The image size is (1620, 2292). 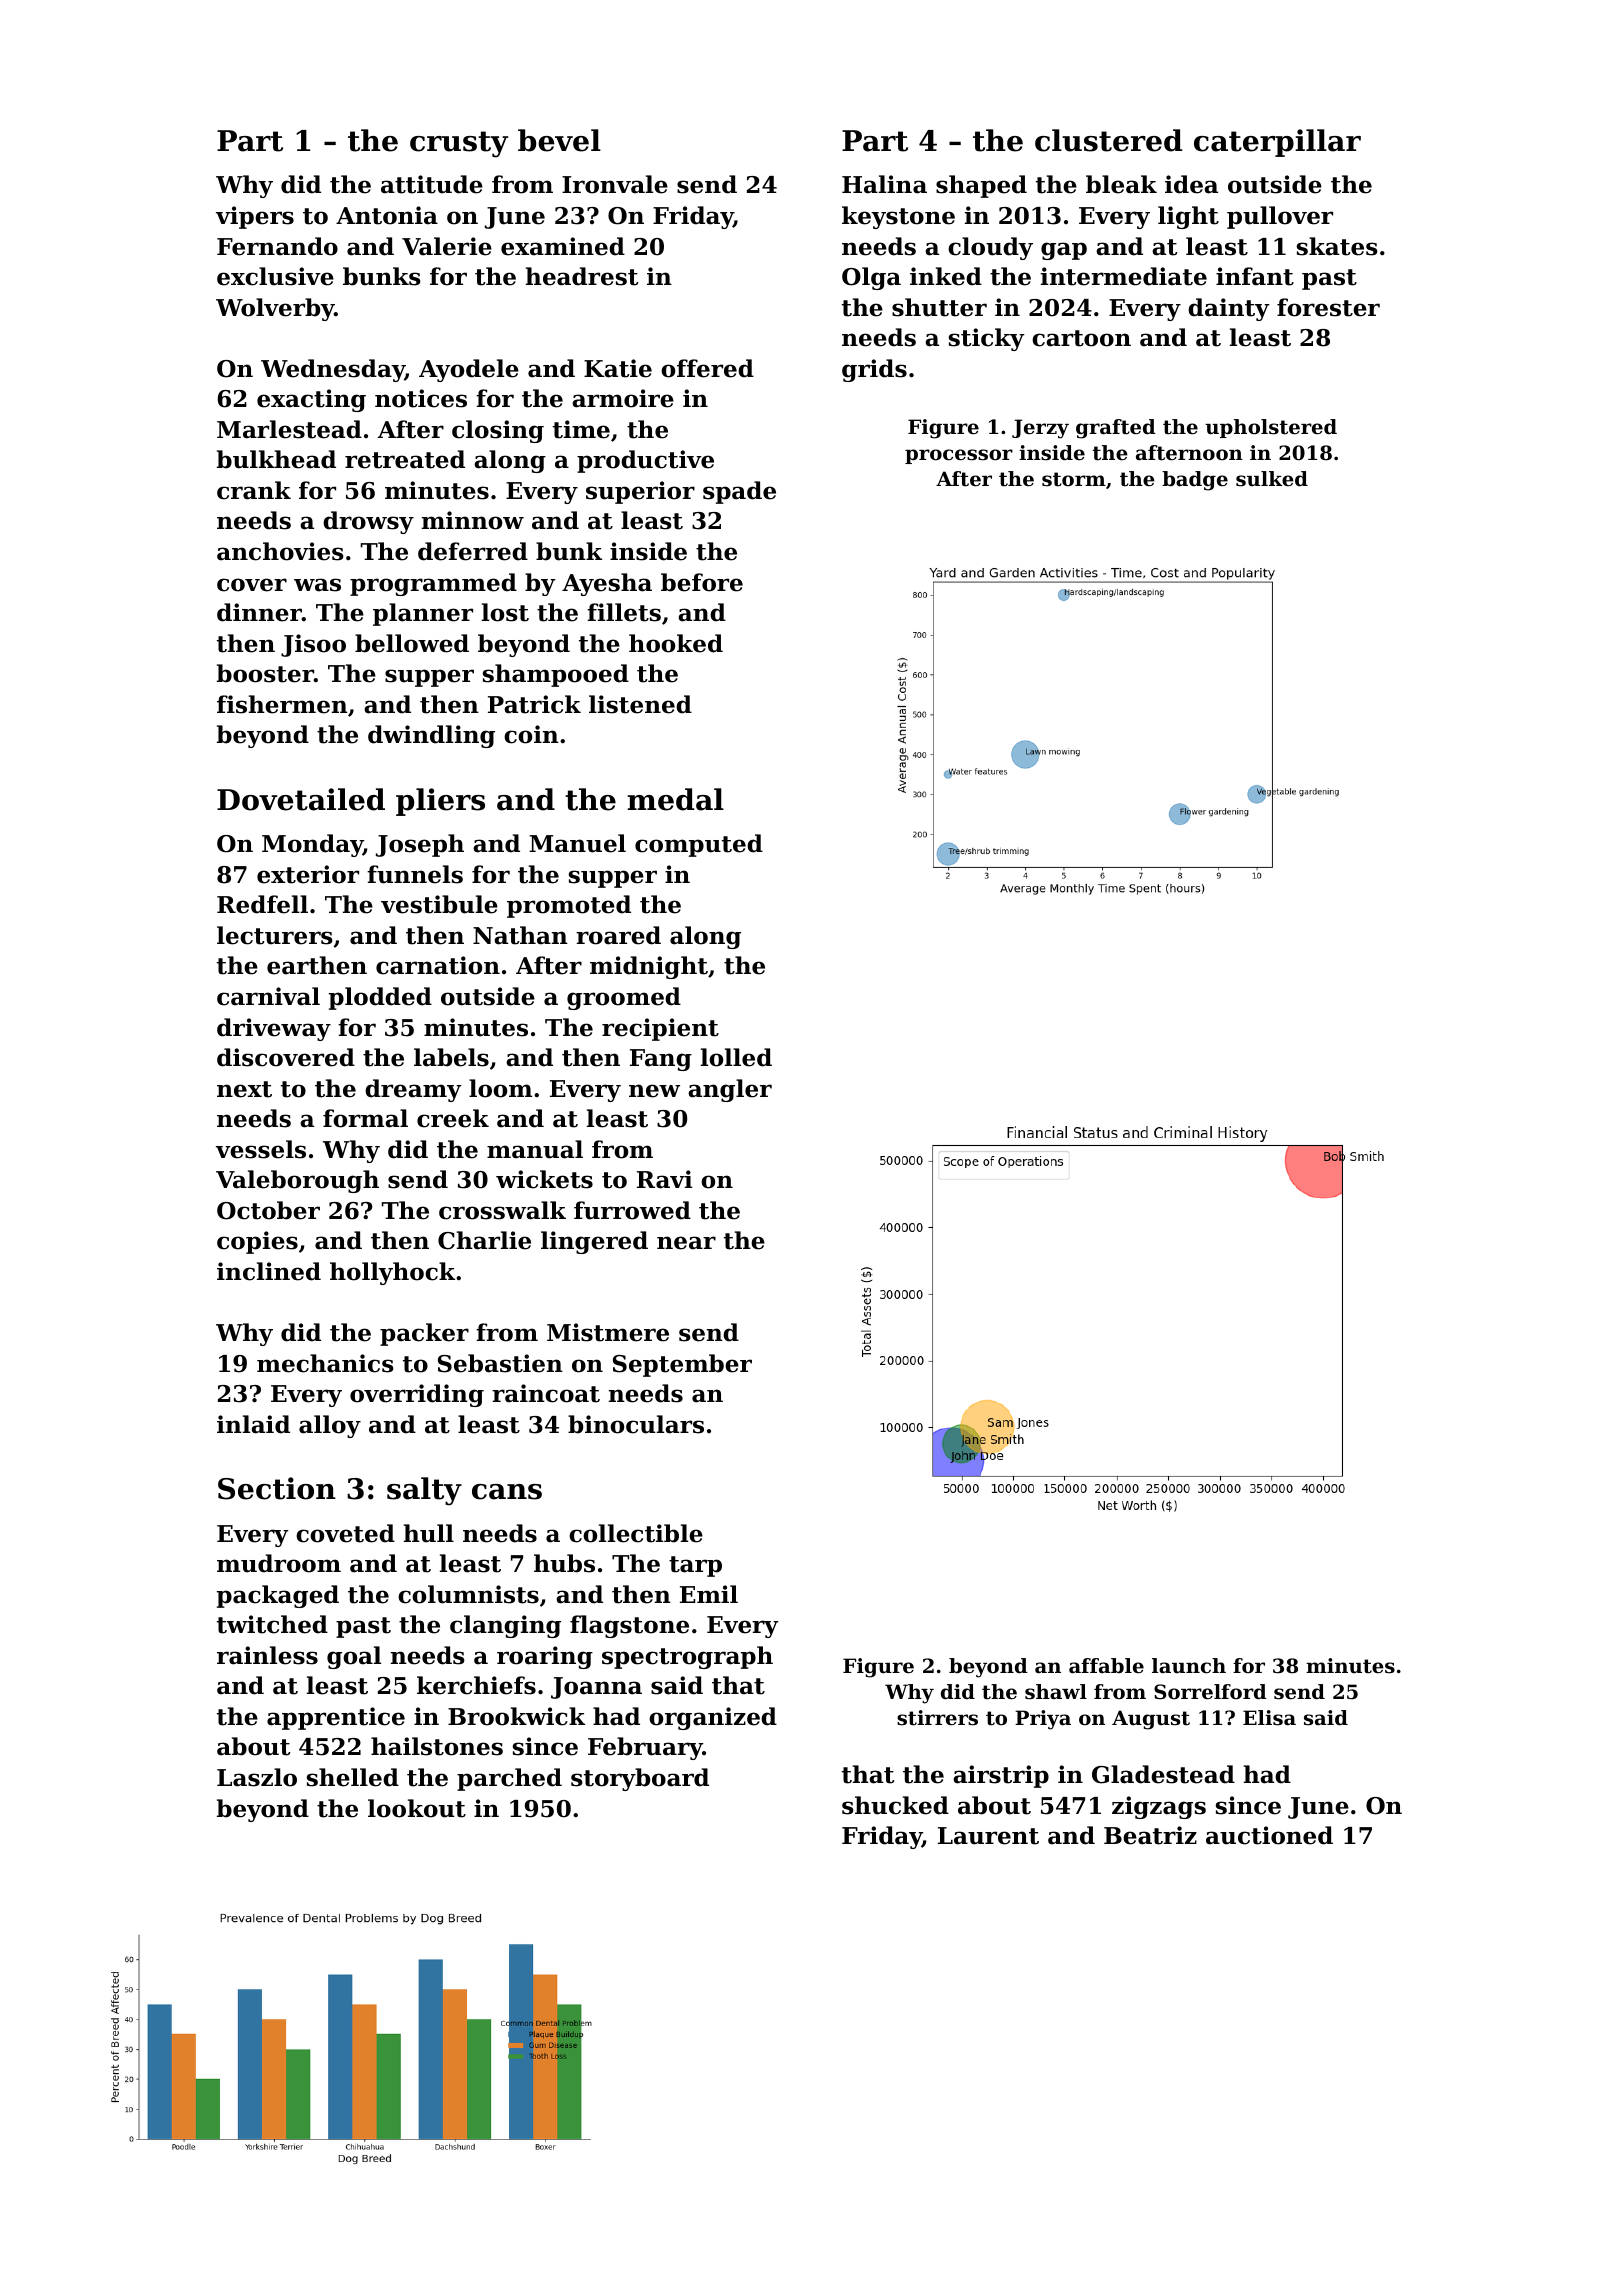 I want to click on goal, so click(x=354, y=1657).
